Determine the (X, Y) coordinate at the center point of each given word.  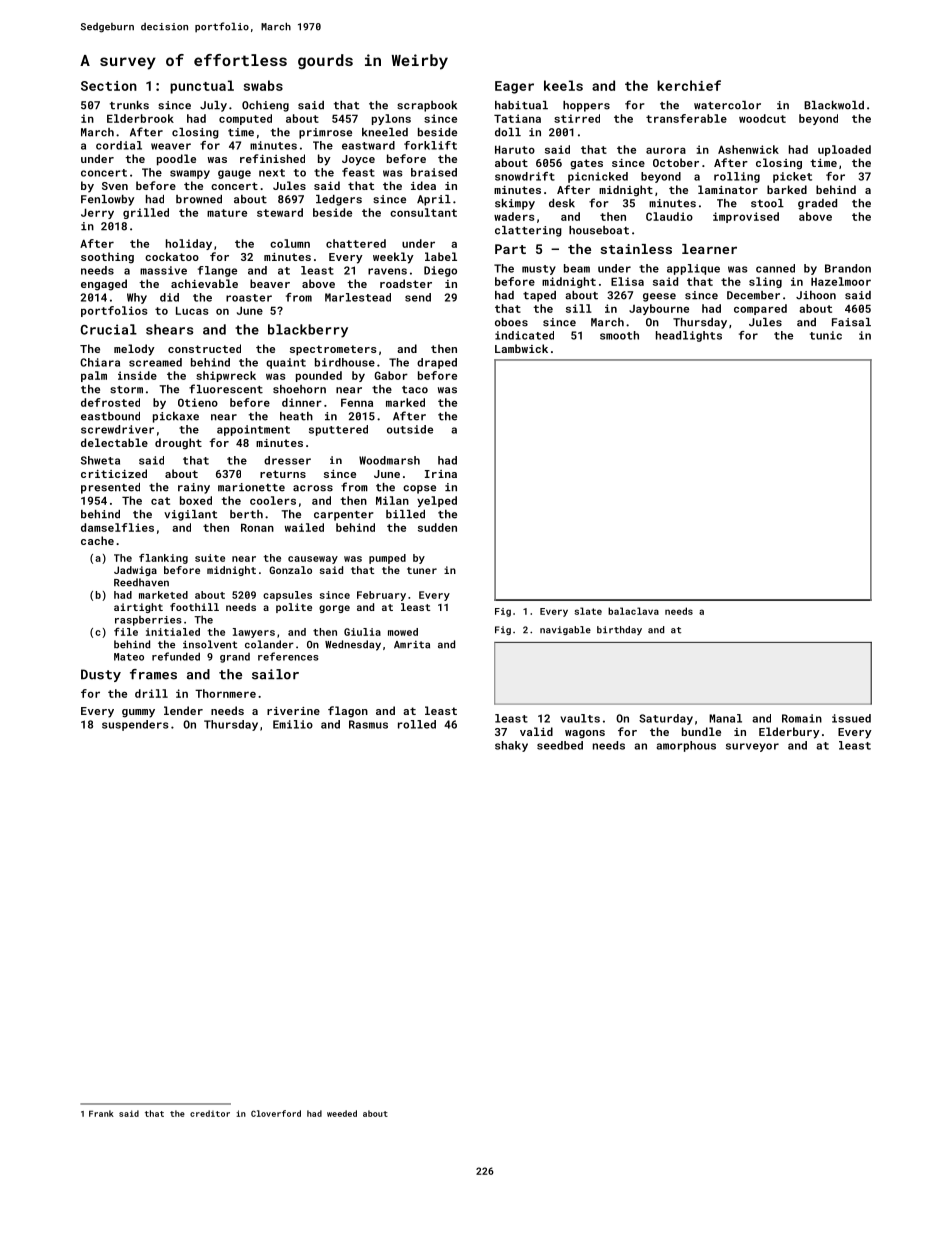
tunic (826, 335)
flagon (348, 712)
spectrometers (333, 350)
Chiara (100, 362)
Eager (514, 87)
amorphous (686, 746)
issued (851, 718)
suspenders (135, 725)
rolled (417, 724)
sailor (275, 674)
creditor (210, 1113)
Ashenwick (748, 149)
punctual (202, 87)
